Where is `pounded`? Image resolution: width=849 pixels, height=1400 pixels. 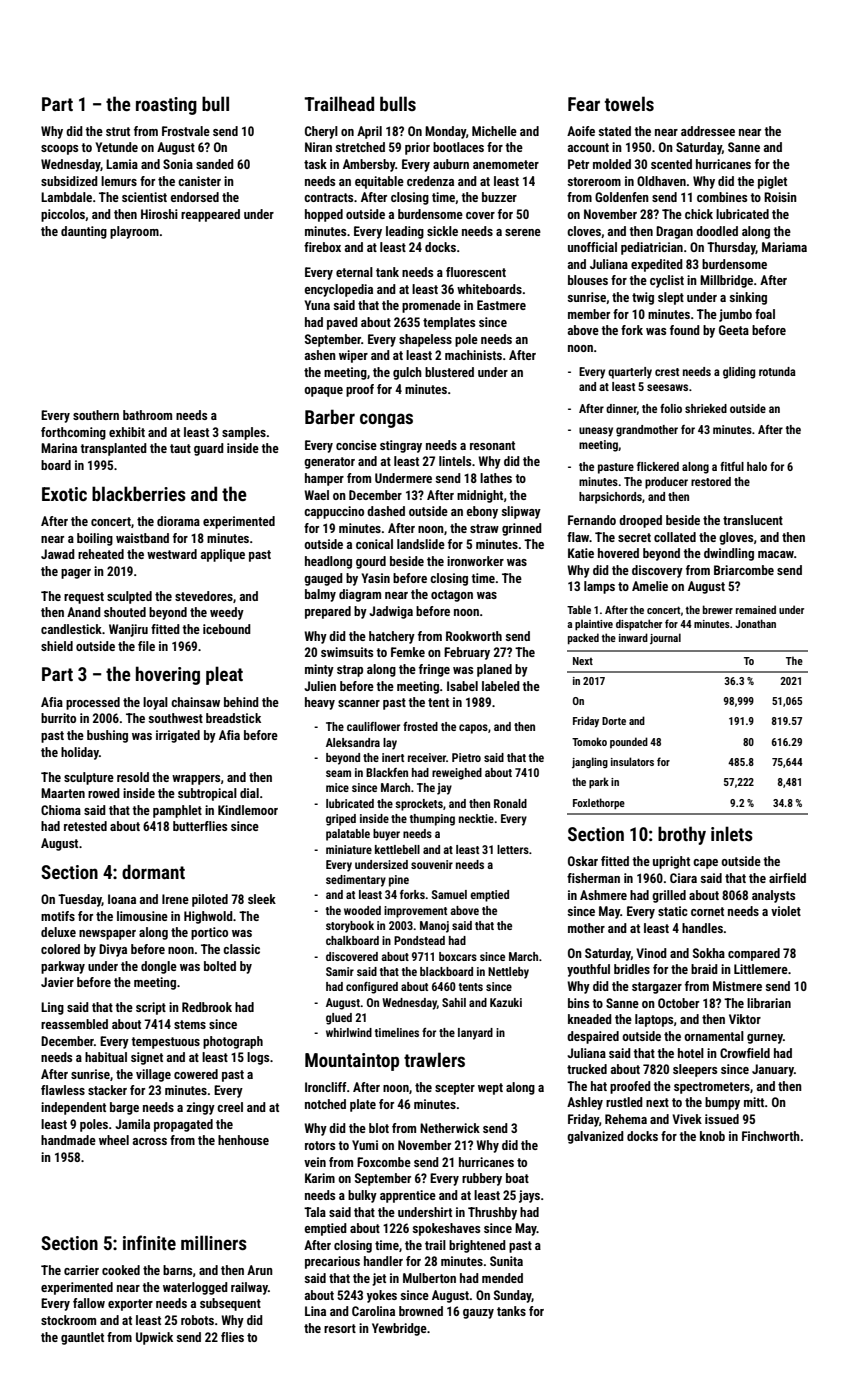 pounded is located at coordinates (629, 742).
